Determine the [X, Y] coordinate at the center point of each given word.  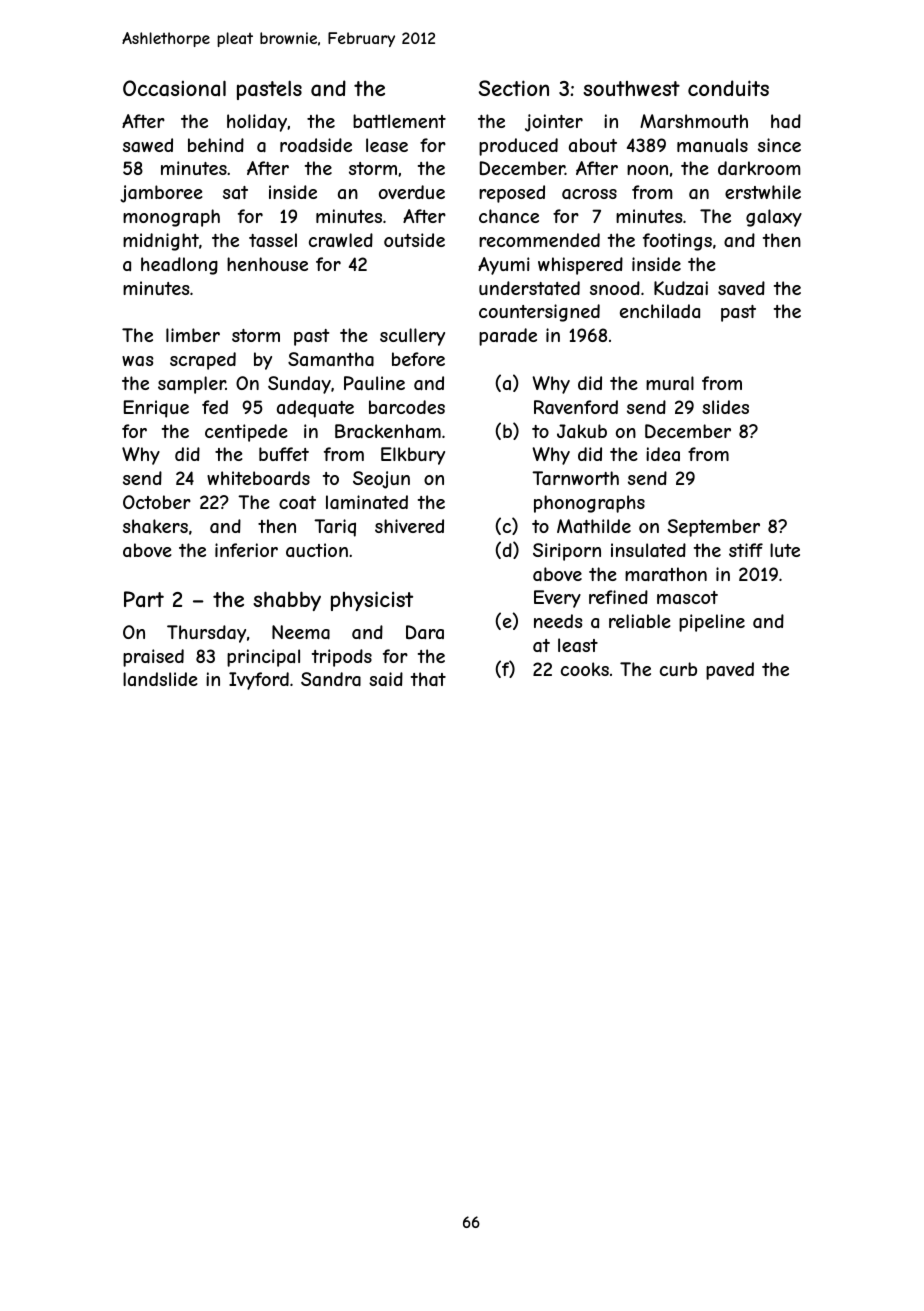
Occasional [174, 88]
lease [387, 145]
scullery [412, 337]
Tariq [335, 528]
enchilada [660, 311]
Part [144, 599]
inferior [246, 550]
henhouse [267, 264]
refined [618, 597]
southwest [631, 88]
